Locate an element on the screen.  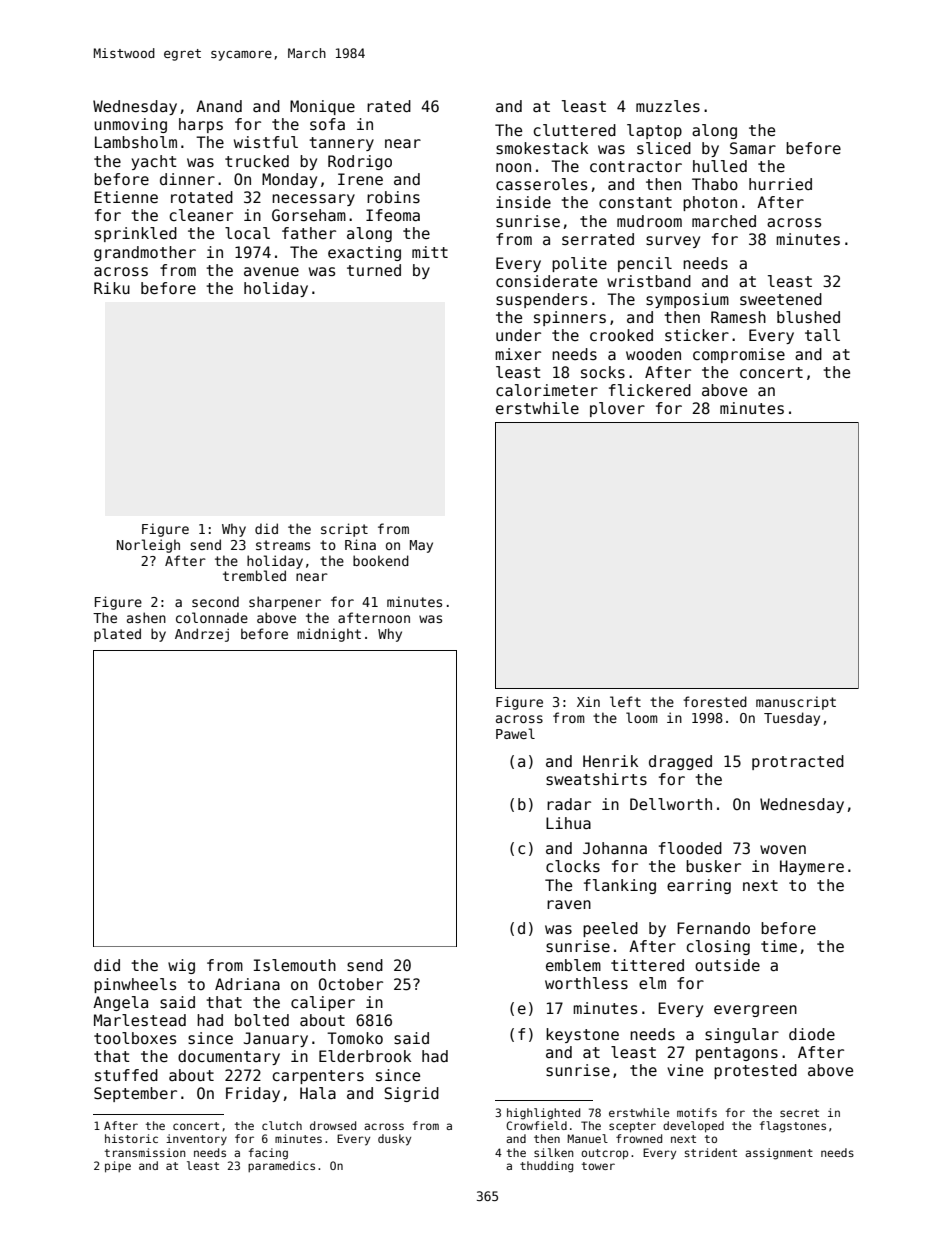
thudding is located at coordinates (546, 1167).
